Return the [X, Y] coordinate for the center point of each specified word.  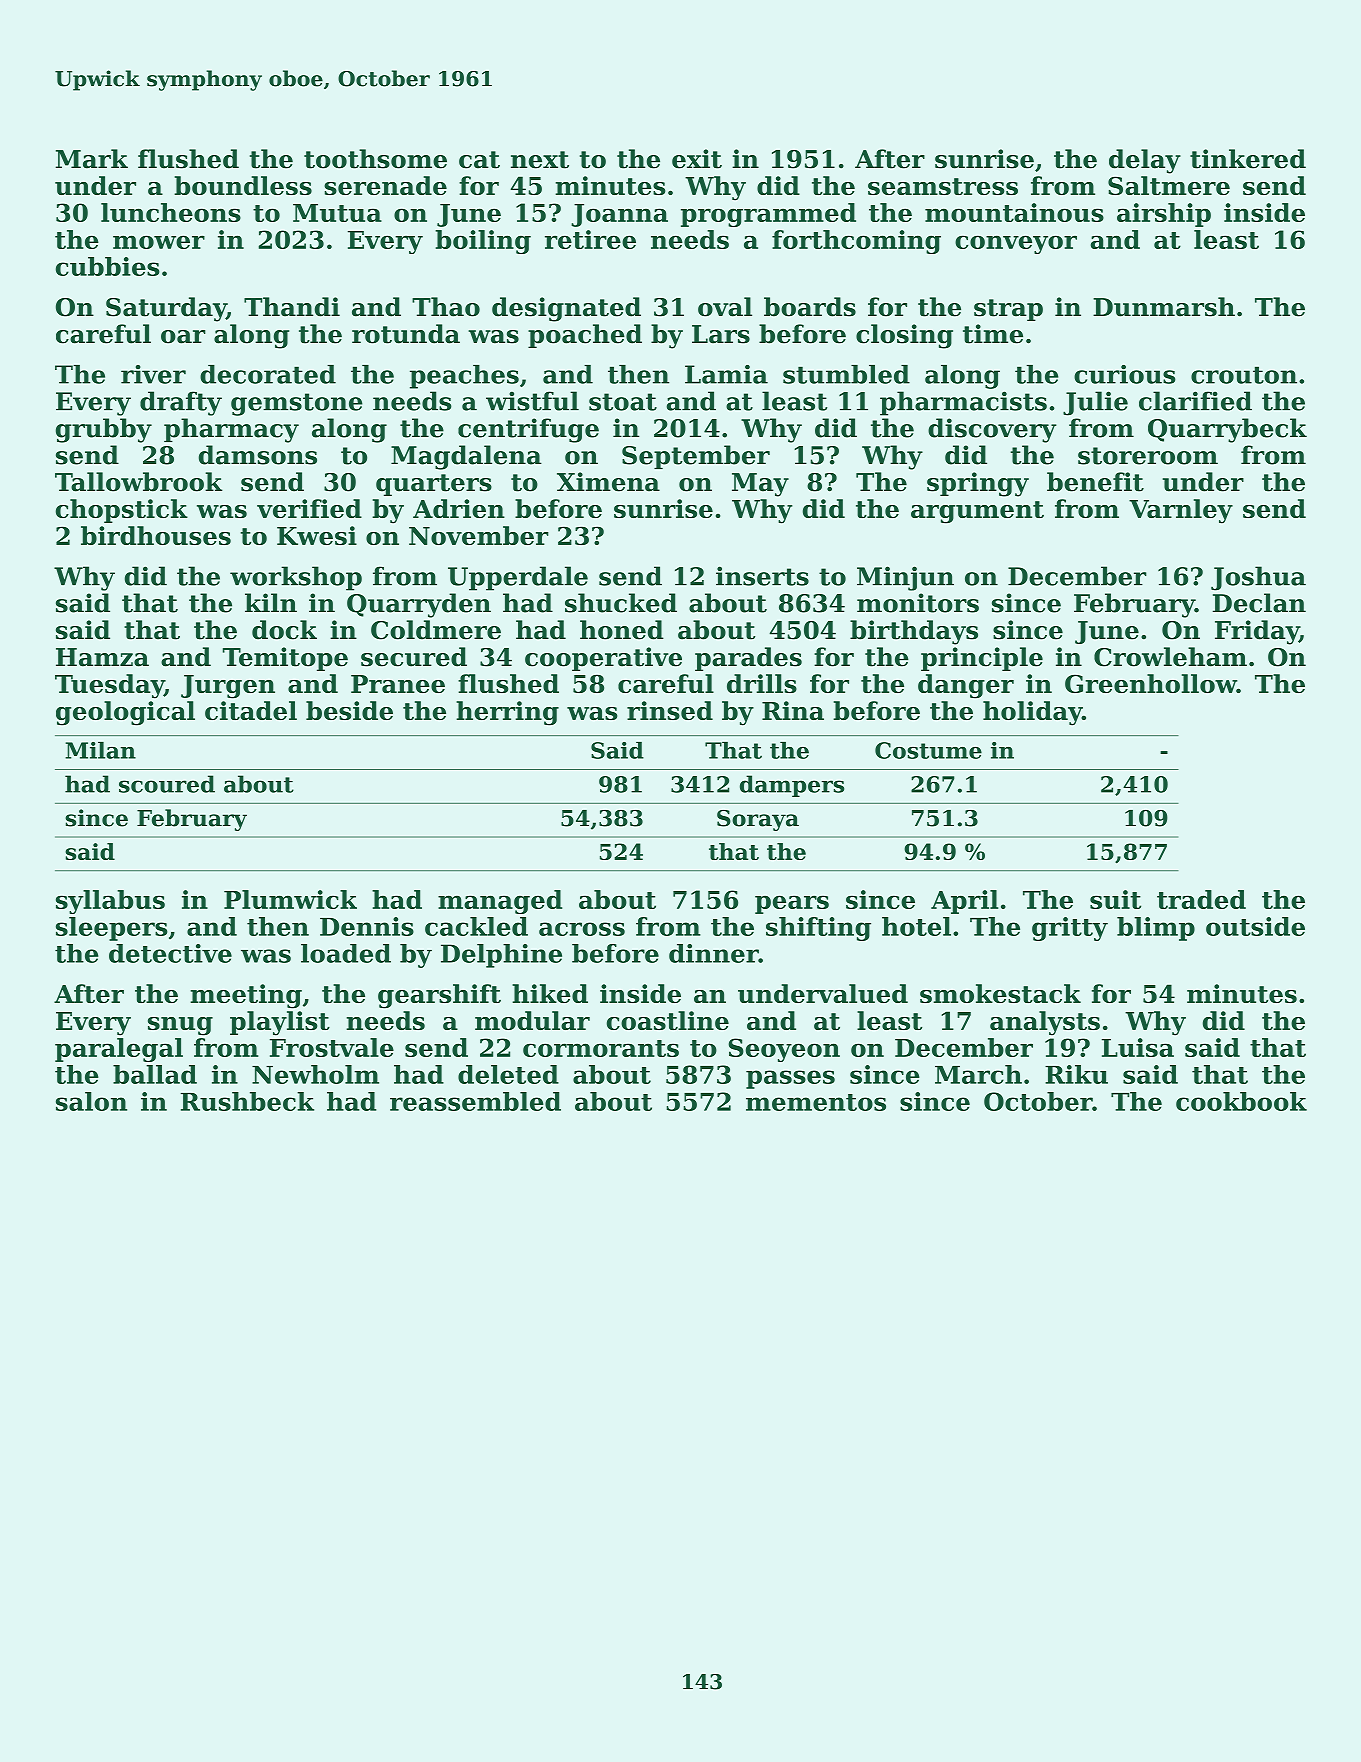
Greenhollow [1151, 683]
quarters [434, 485]
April [964, 902]
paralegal [119, 1050]
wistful [532, 401]
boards [810, 307]
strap [1008, 310]
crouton [1244, 375]
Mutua [337, 213]
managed [500, 902]
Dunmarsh [1164, 307]
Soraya [758, 820]
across [582, 929]
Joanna [619, 215]
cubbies [107, 266]
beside [349, 710]
